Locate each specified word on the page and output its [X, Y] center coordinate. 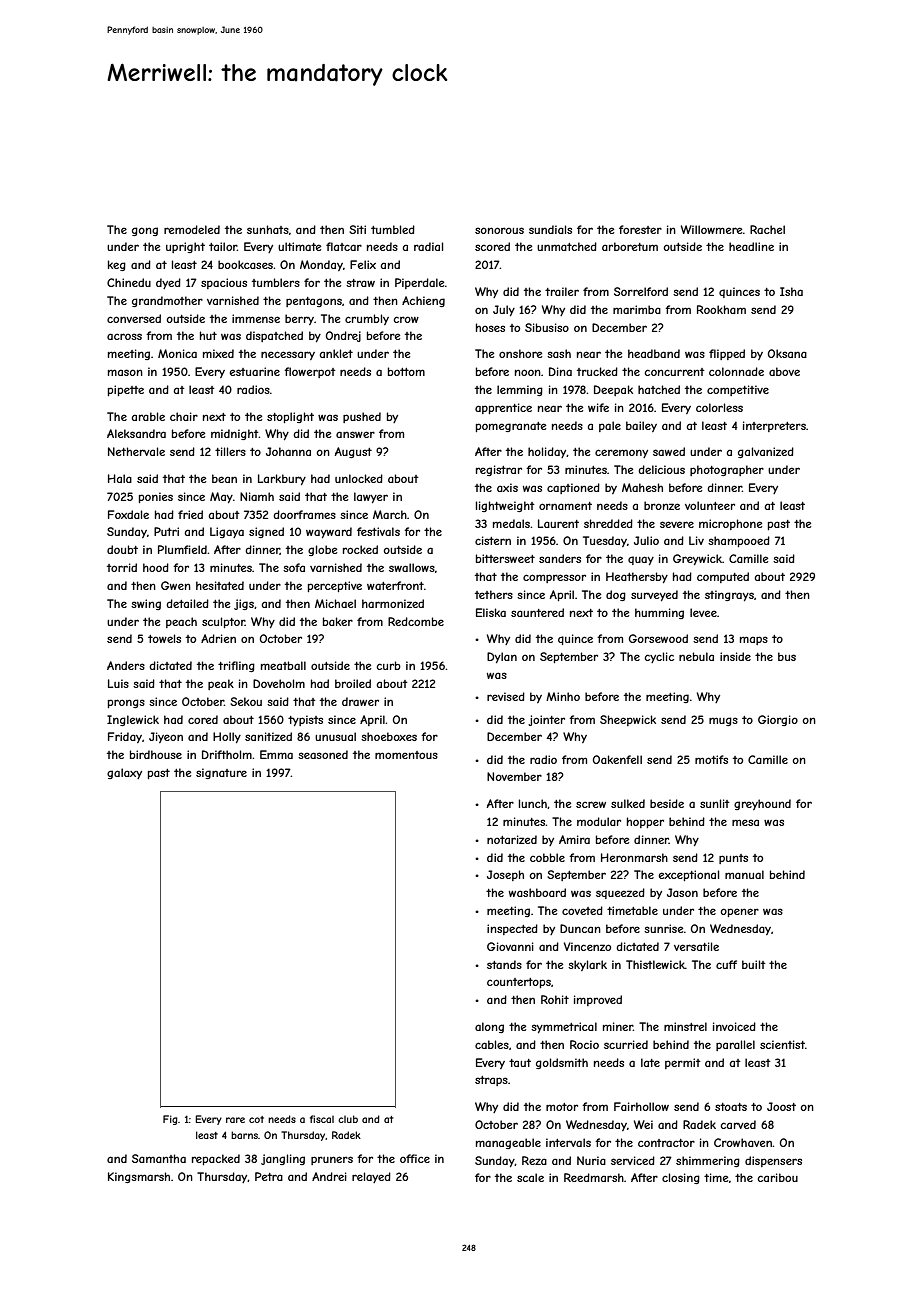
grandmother [167, 301]
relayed [371, 1177]
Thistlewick [655, 964]
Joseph [505, 875]
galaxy [124, 773]
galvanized [766, 452]
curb [388, 665]
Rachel [767, 229]
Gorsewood [658, 638]
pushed [362, 417]
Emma [276, 754]
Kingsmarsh [139, 1177]
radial [428, 246]
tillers [230, 451]
